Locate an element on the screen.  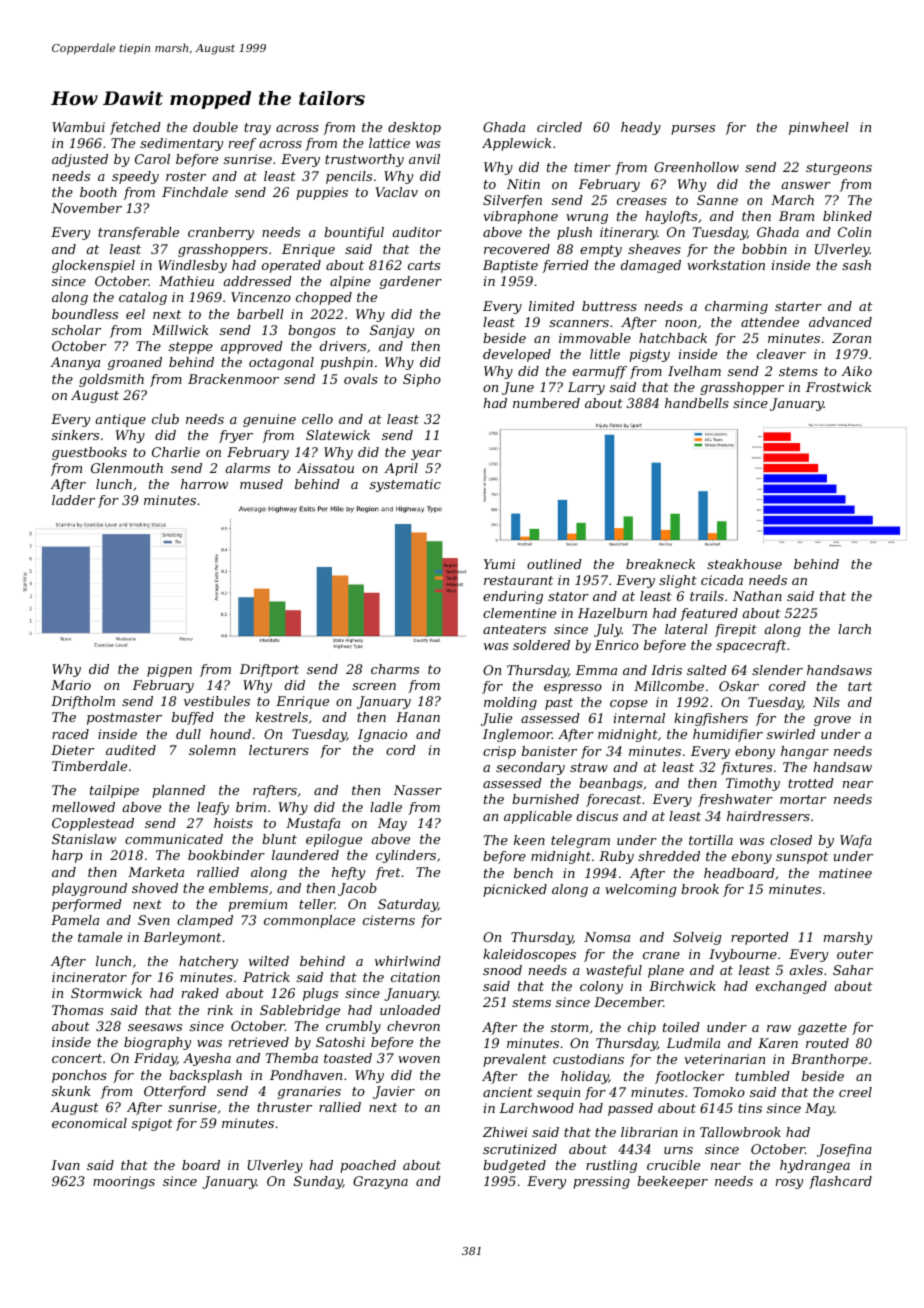
Charlie is located at coordinates (176, 452).
